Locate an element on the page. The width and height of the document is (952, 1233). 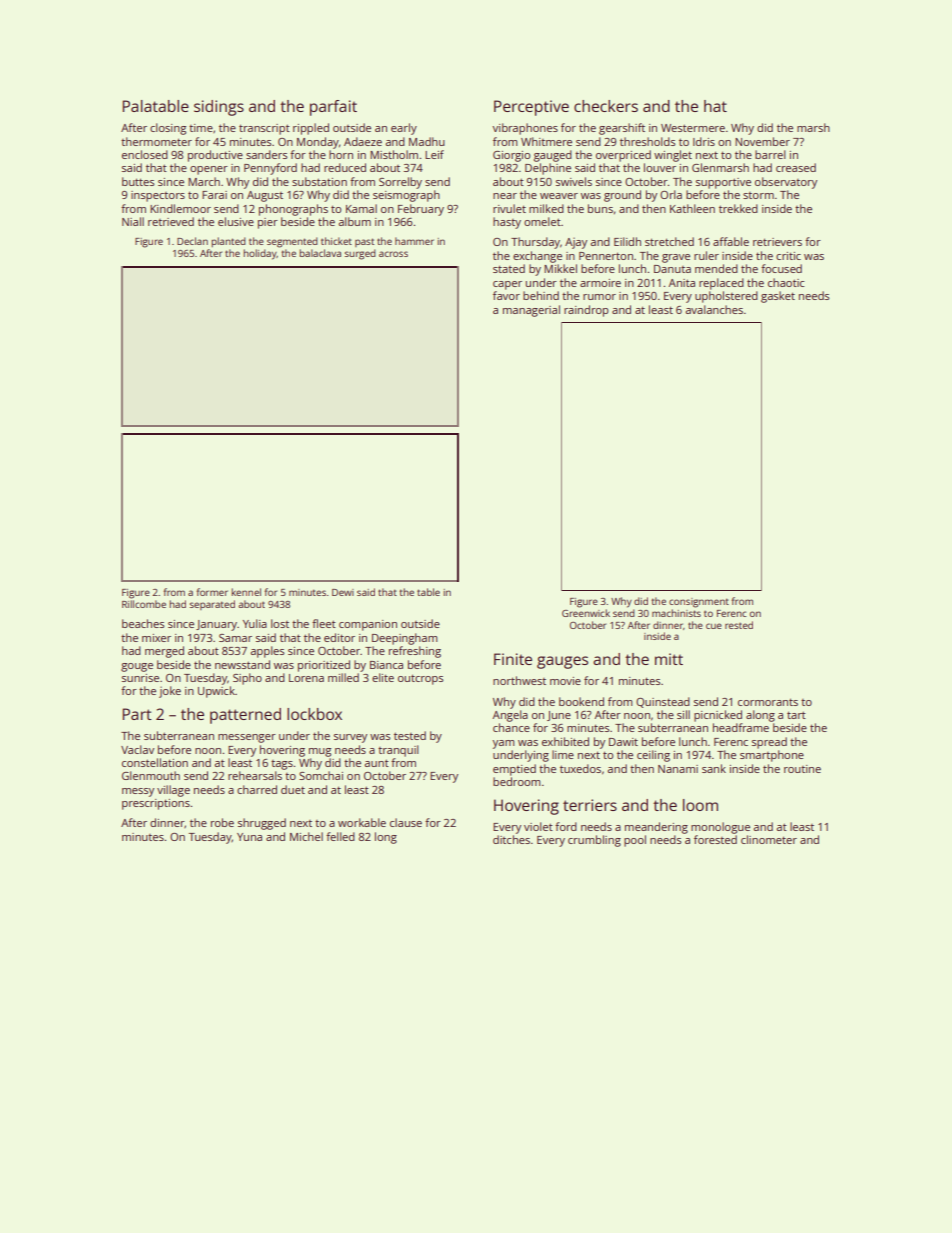
November is located at coordinates (762, 141).
